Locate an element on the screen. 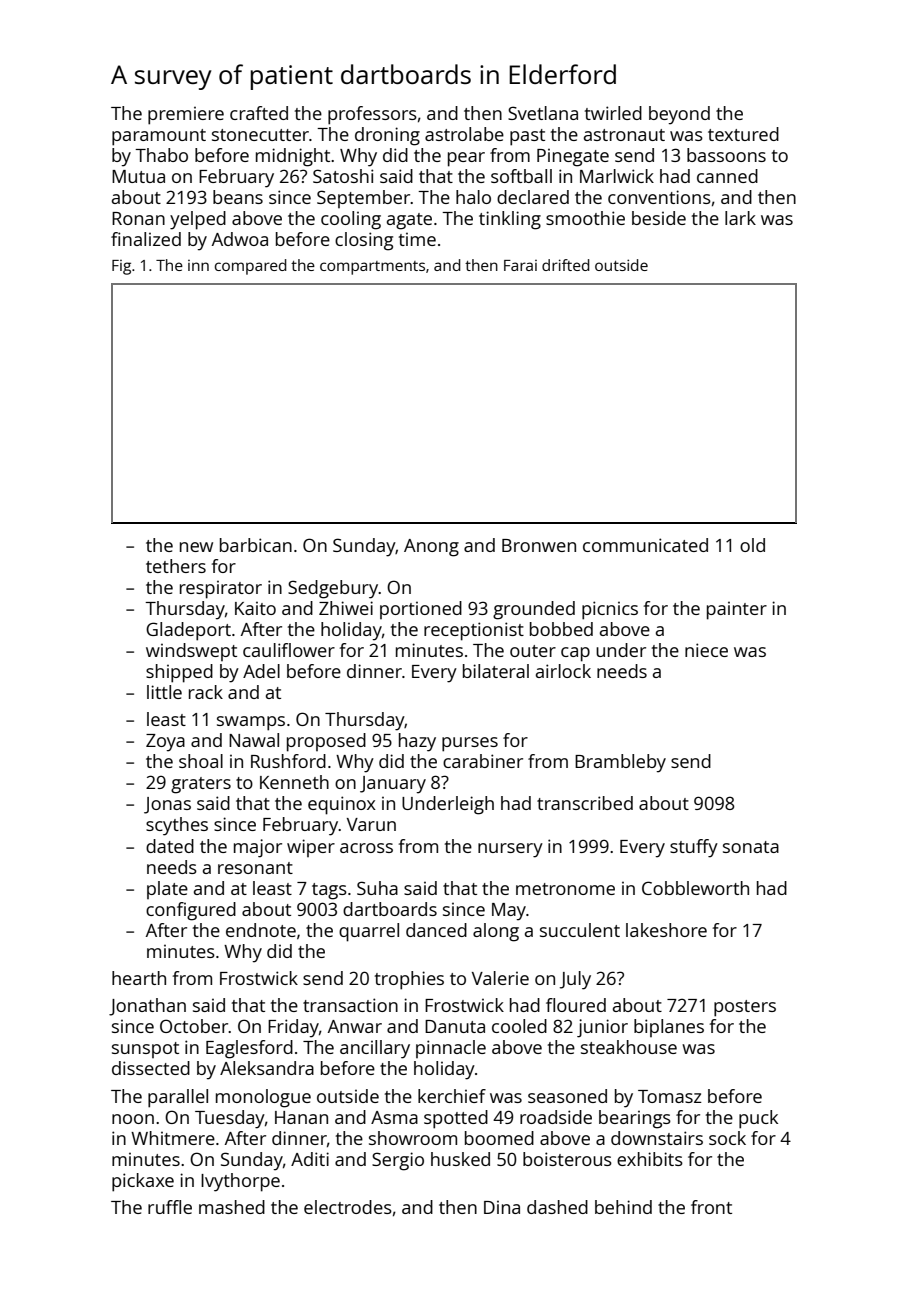  tinkling is located at coordinates (510, 220).
